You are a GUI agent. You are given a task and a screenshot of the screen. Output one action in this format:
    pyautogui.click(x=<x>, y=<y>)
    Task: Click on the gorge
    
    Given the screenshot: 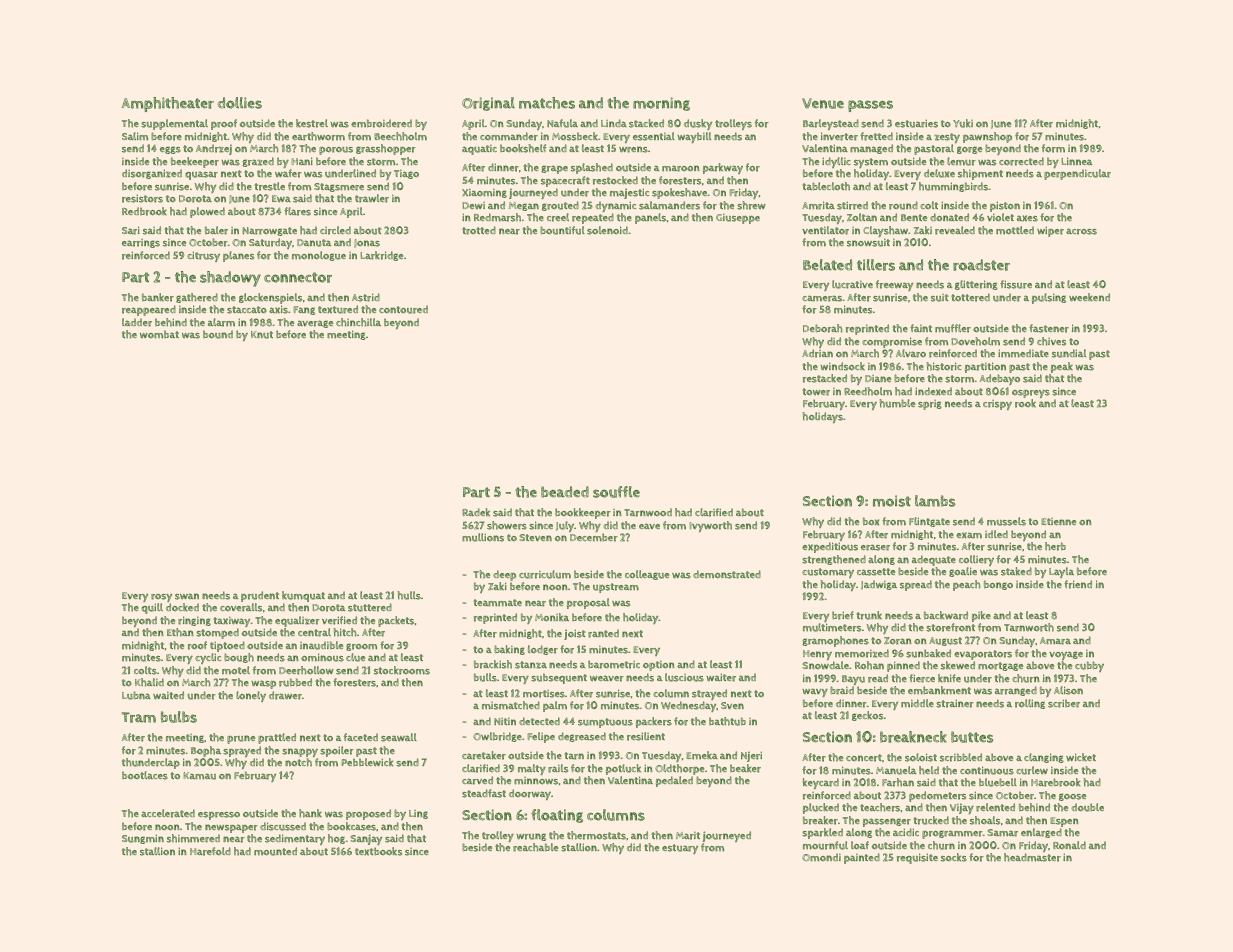 What is the action you would take?
    pyautogui.click(x=969, y=150)
